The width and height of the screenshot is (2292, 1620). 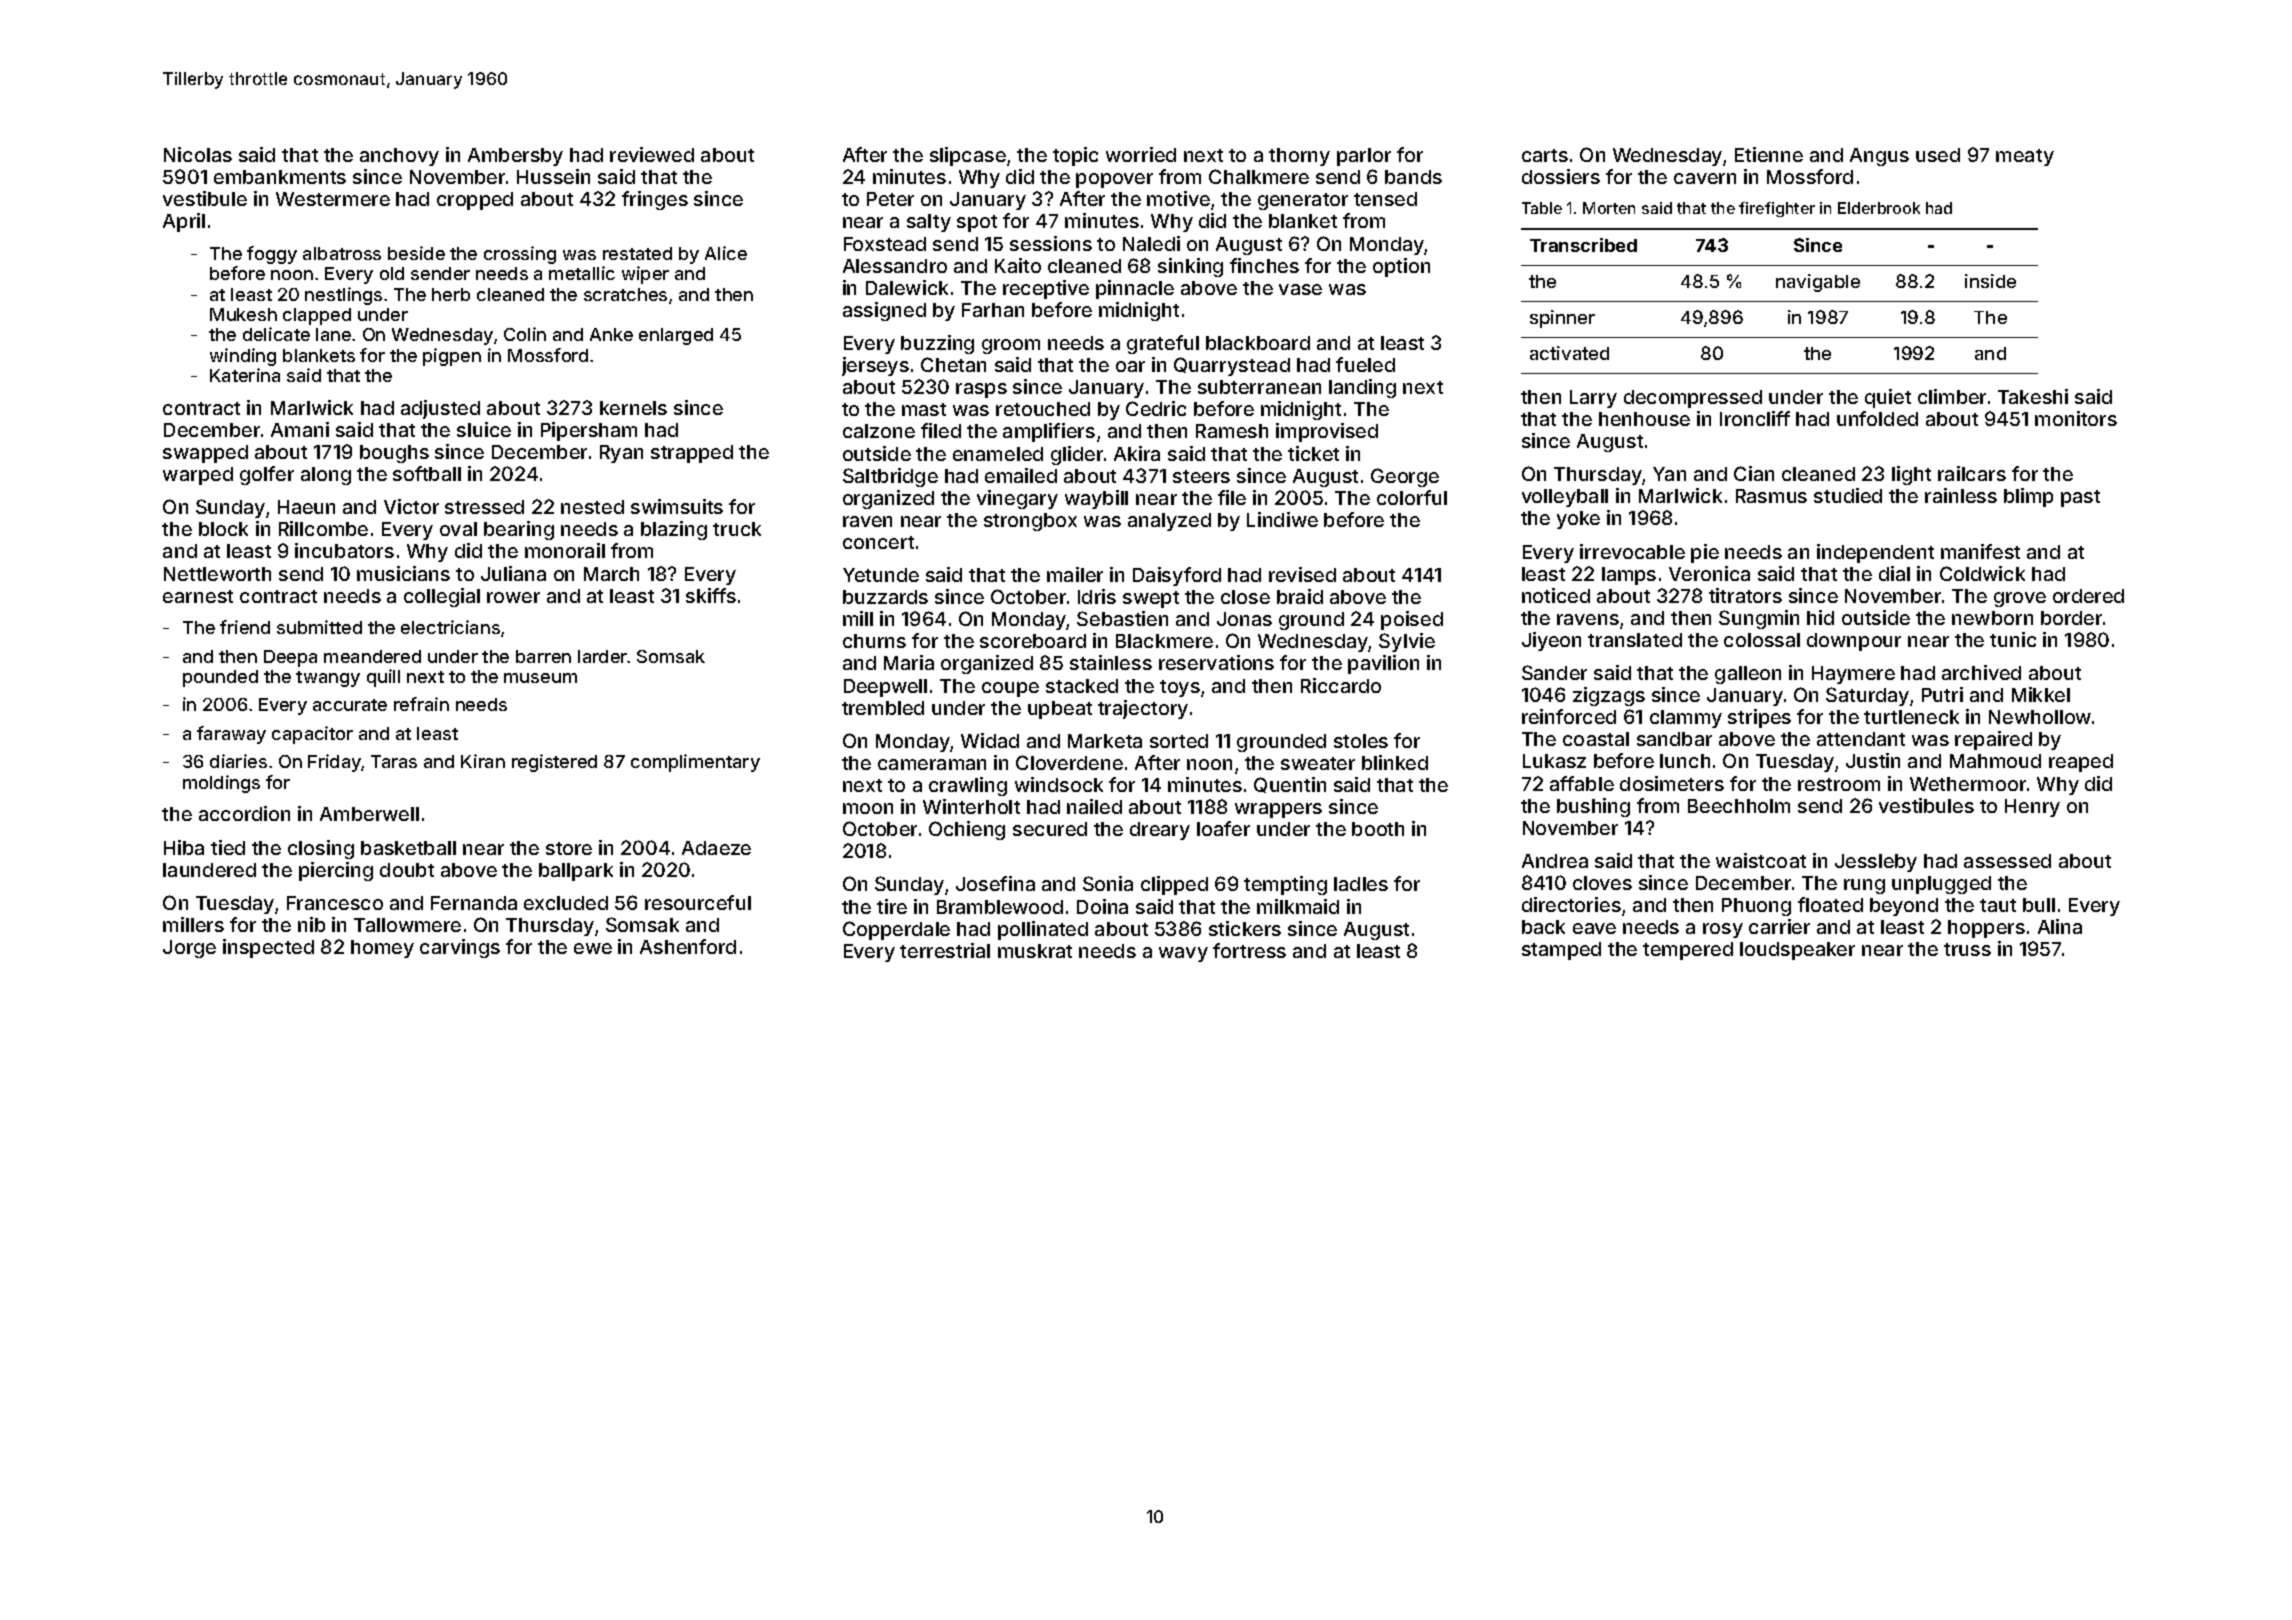 I want to click on terrestrial, so click(x=945, y=950).
